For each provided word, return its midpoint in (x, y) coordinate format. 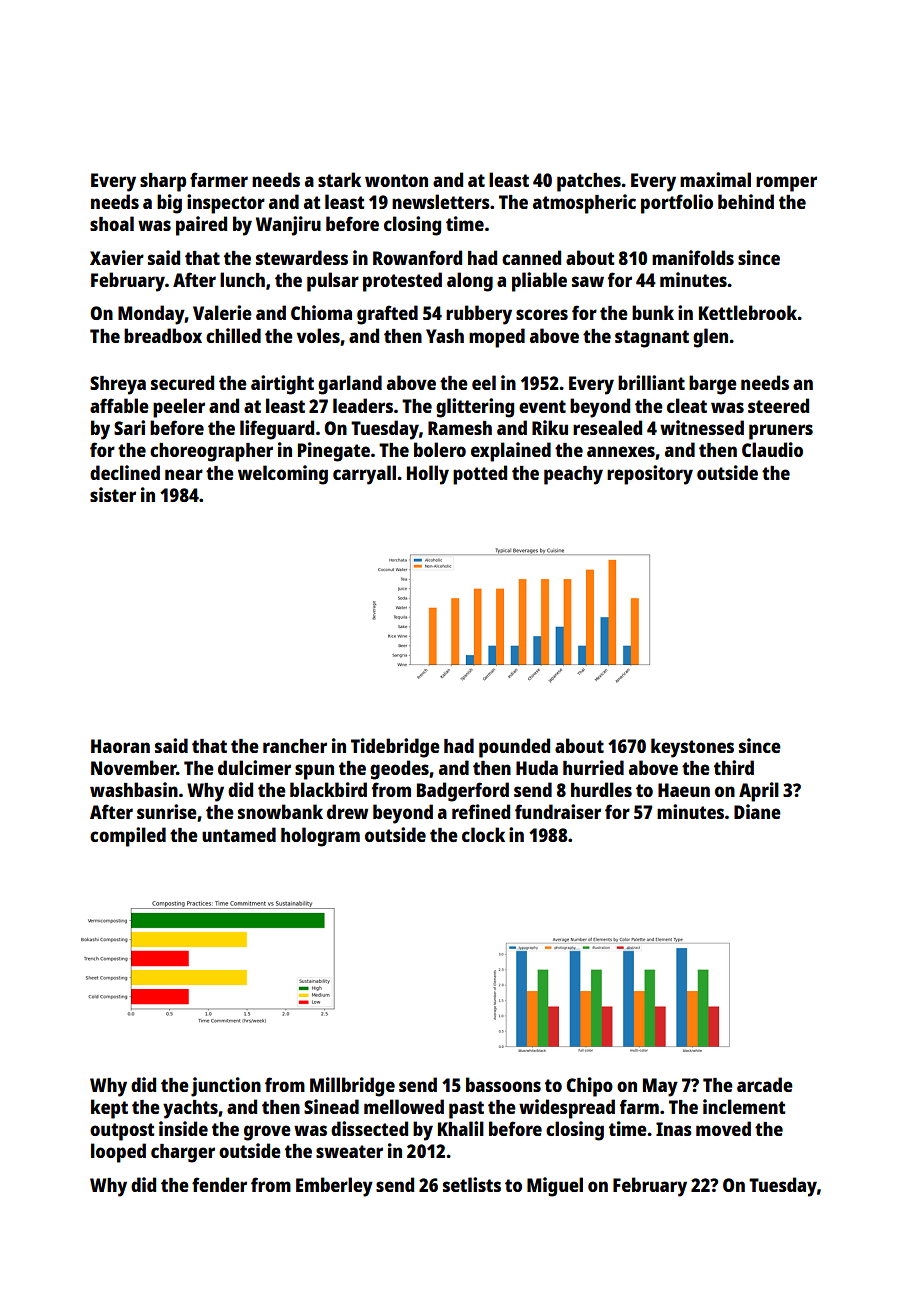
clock (483, 834)
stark (339, 179)
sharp (163, 182)
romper (786, 184)
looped (118, 1153)
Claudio (772, 449)
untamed (239, 834)
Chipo (589, 1087)
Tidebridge (395, 748)
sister (113, 494)
